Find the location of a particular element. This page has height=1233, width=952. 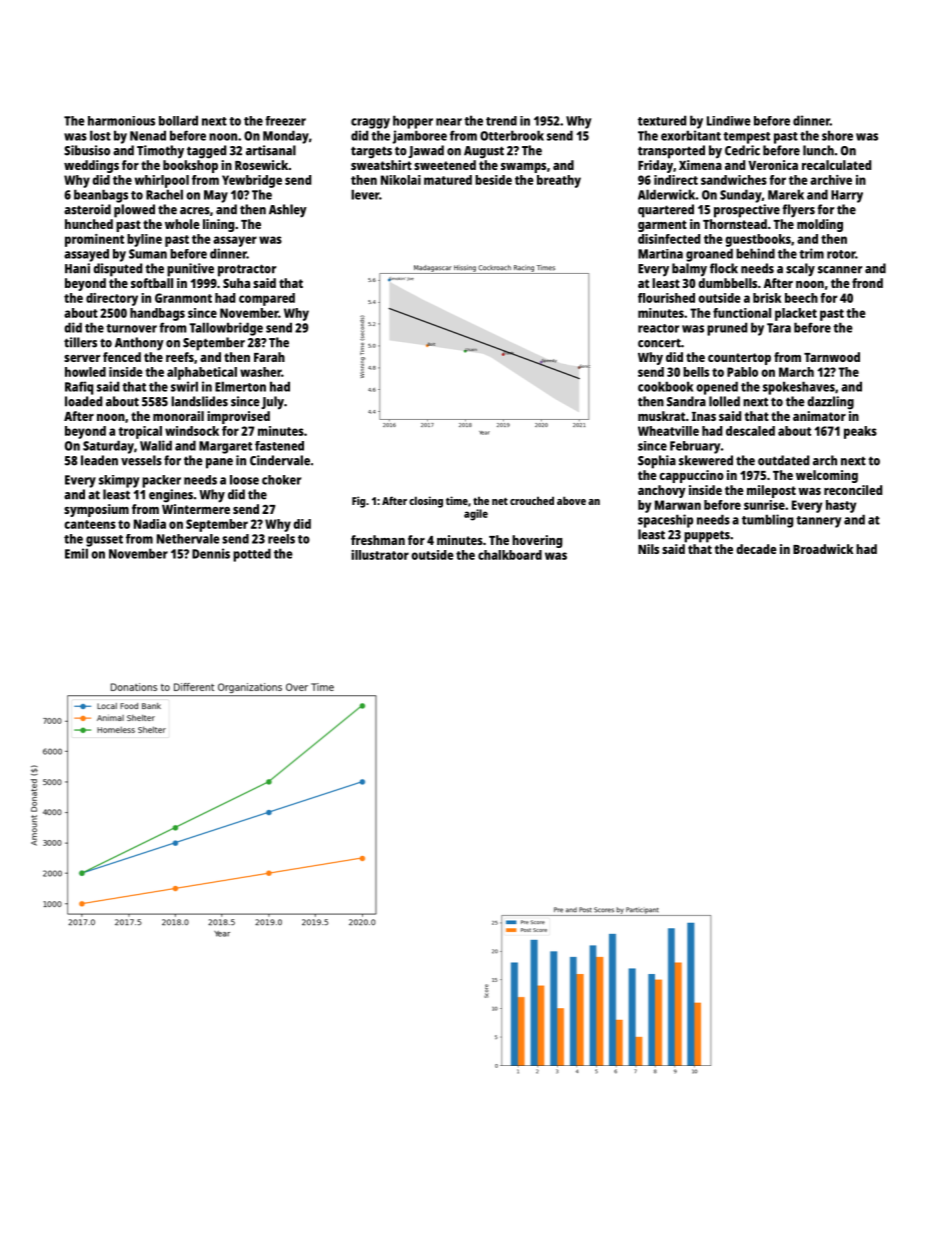

garment is located at coordinates (662, 226).
